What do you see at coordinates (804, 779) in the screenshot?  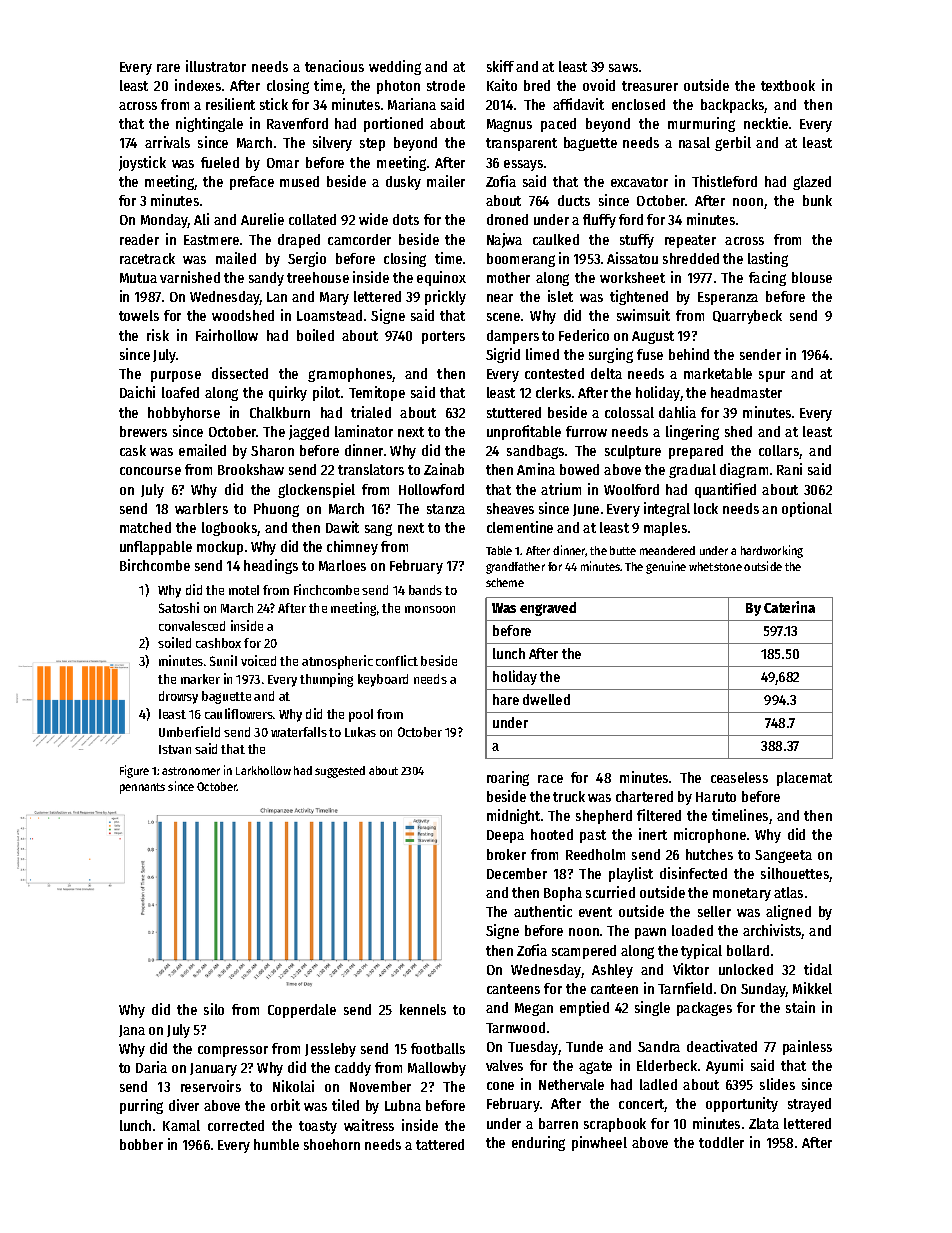 I see `placemat` at bounding box center [804, 779].
